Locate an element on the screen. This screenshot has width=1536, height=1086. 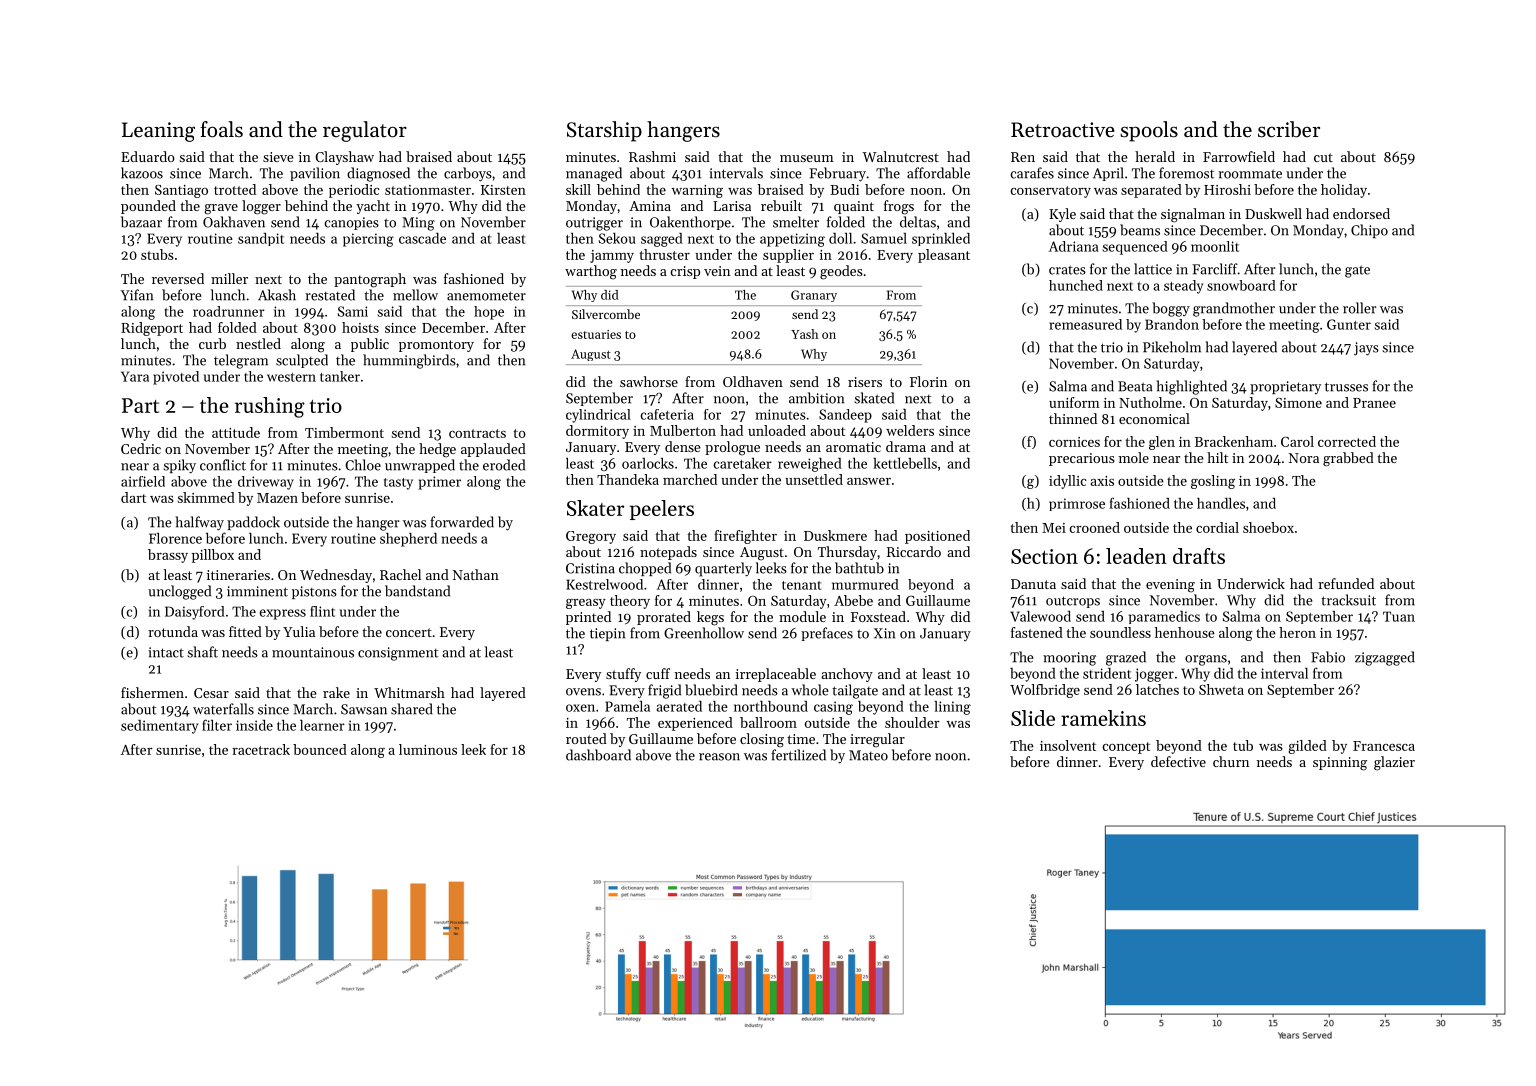
roller is located at coordinates (1359, 308).
